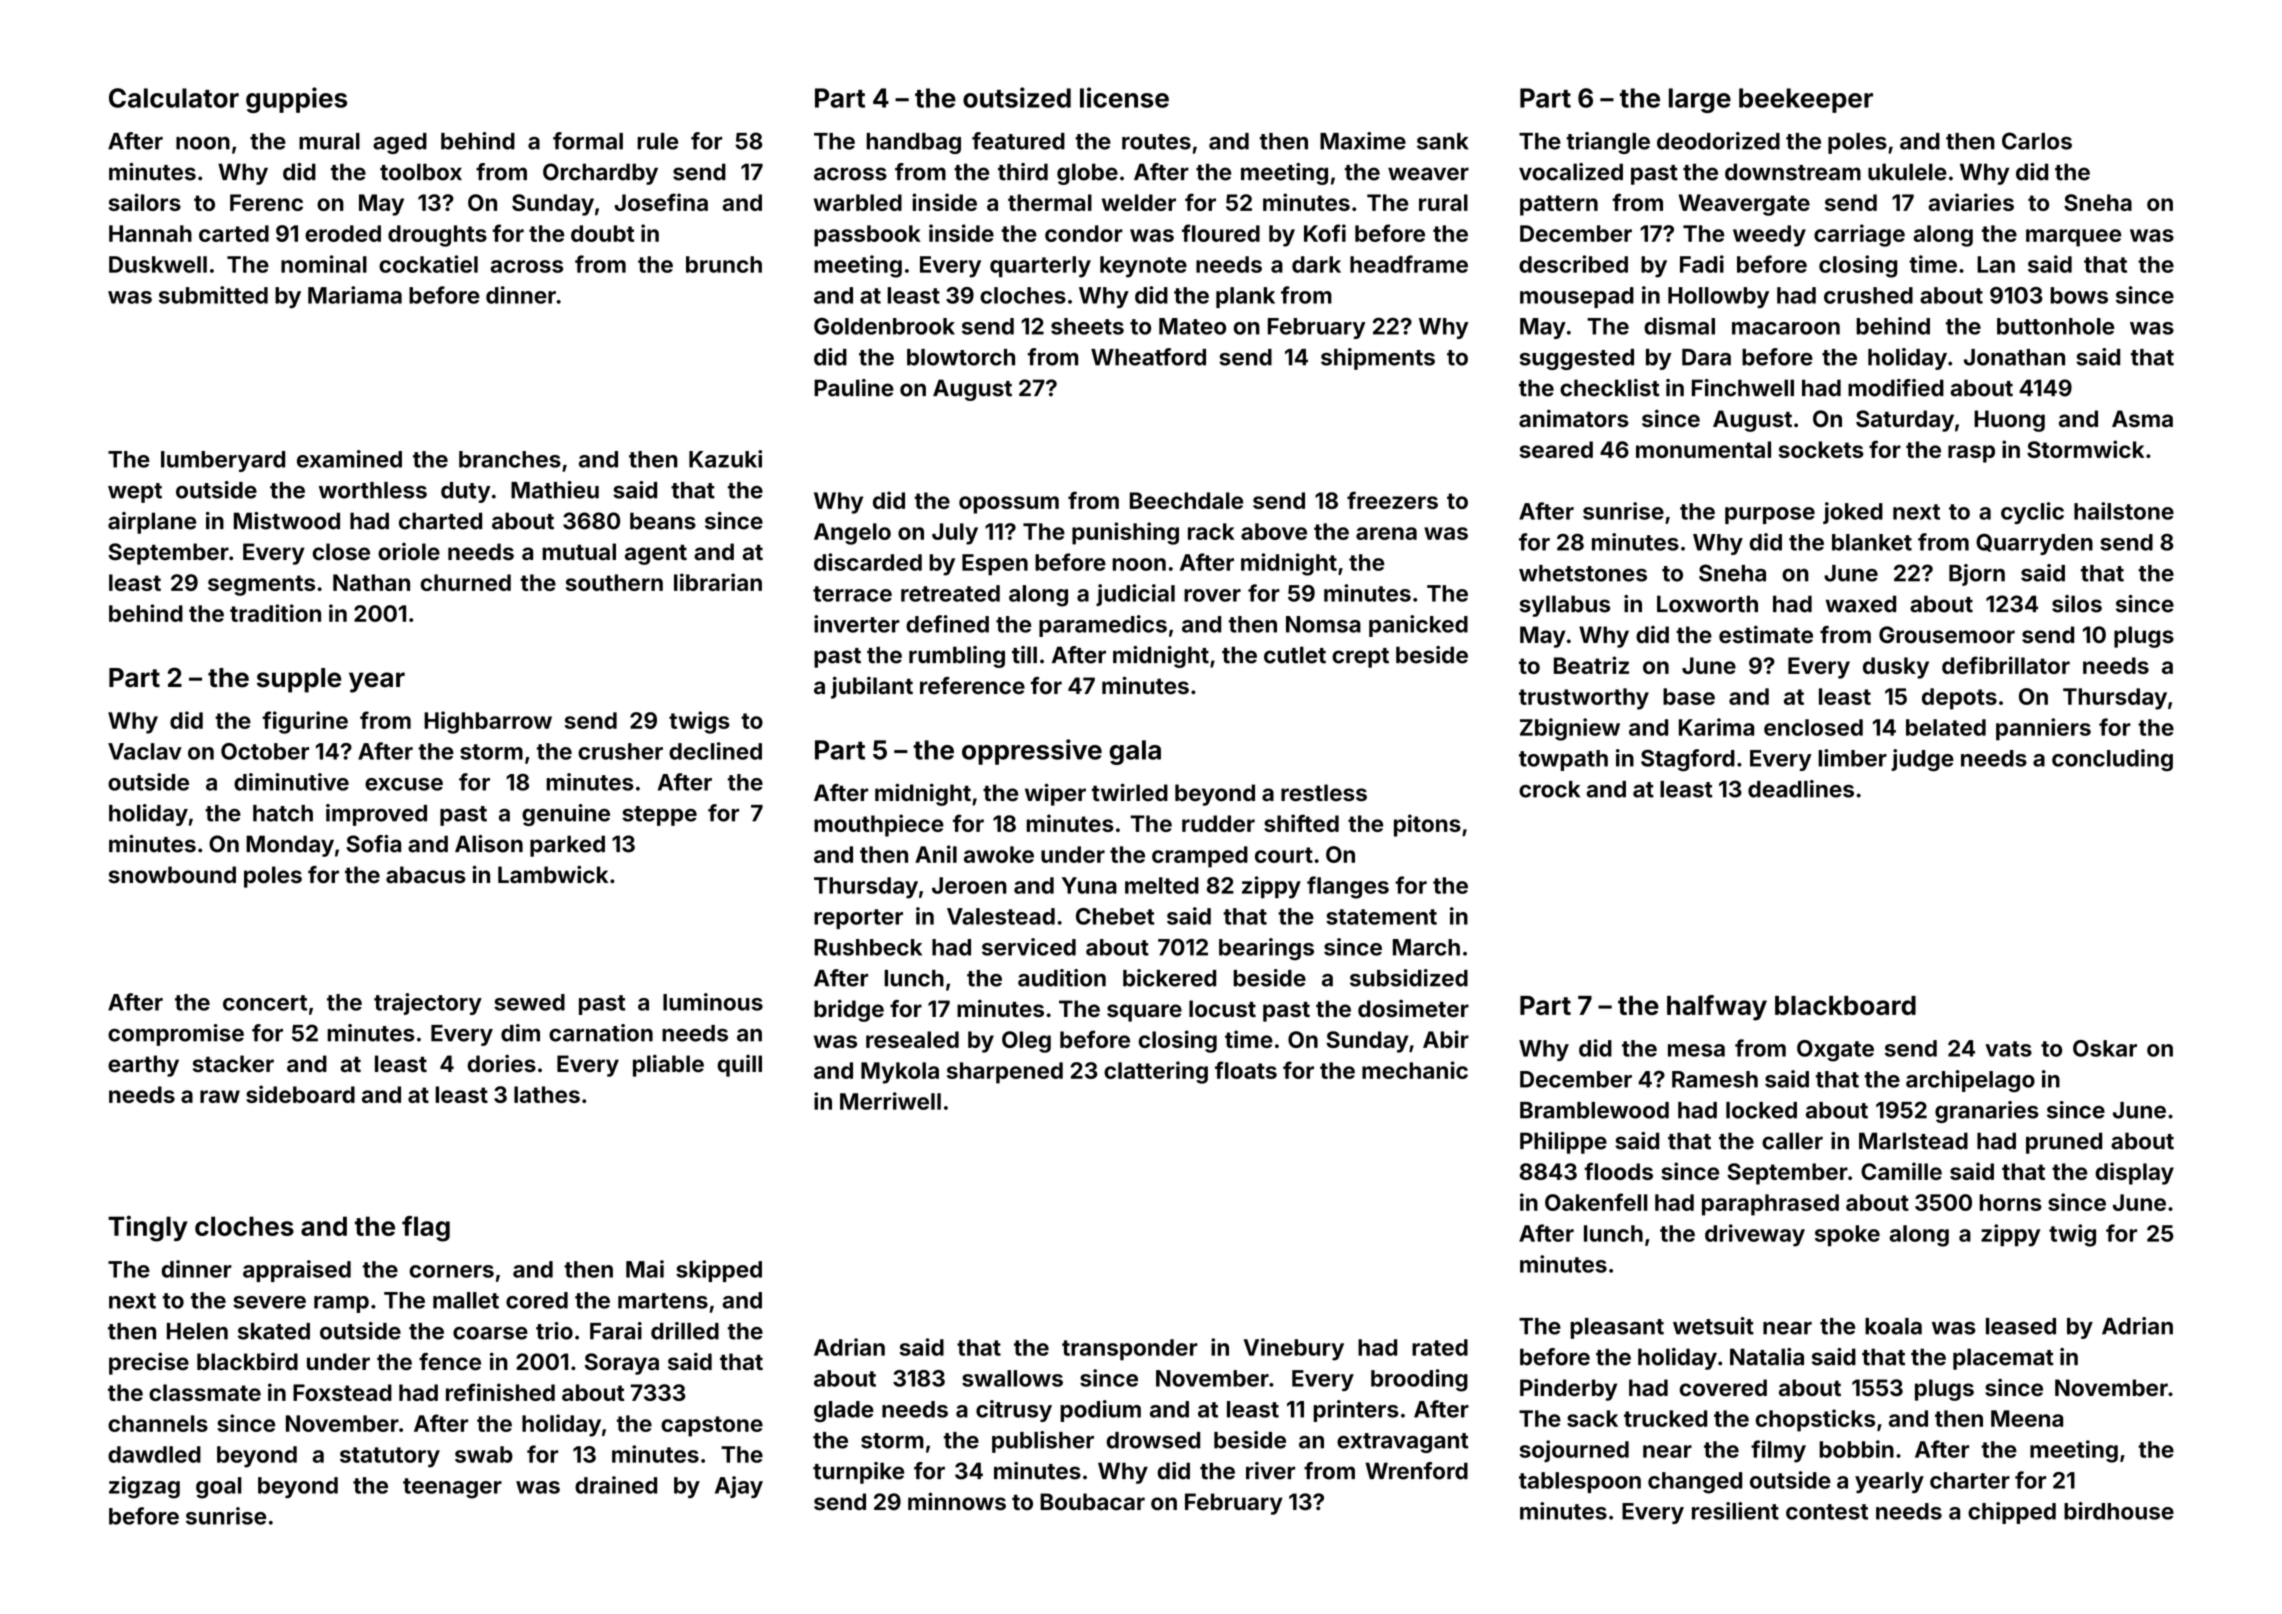 The height and width of the screenshot is (1614, 2282). I want to click on handbag, so click(913, 143).
